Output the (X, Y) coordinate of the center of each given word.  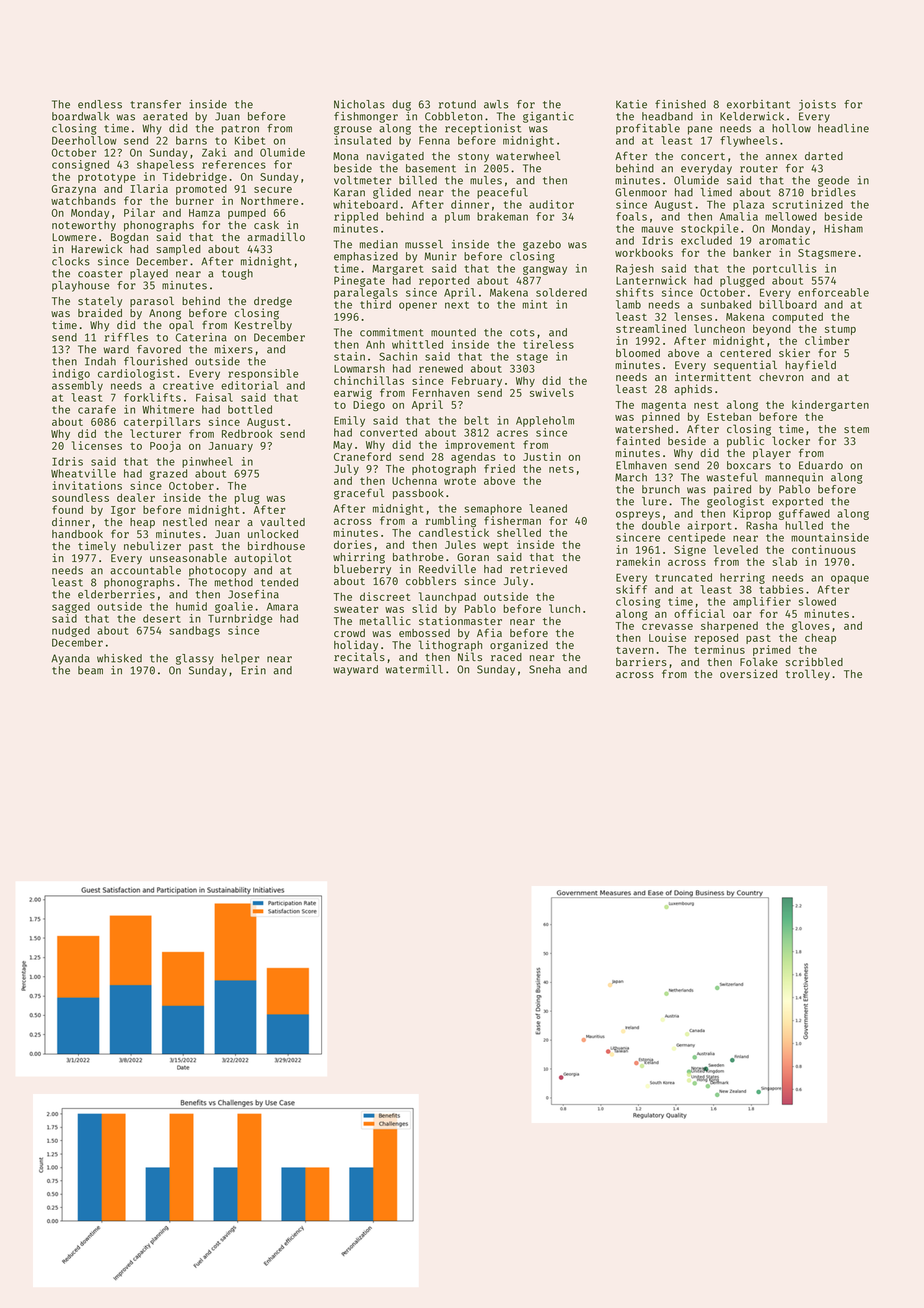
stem (856, 429)
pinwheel (207, 462)
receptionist (483, 129)
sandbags (194, 631)
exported (797, 502)
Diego (369, 405)
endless (100, 104)
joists (817, 105)
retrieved (538, 568)
